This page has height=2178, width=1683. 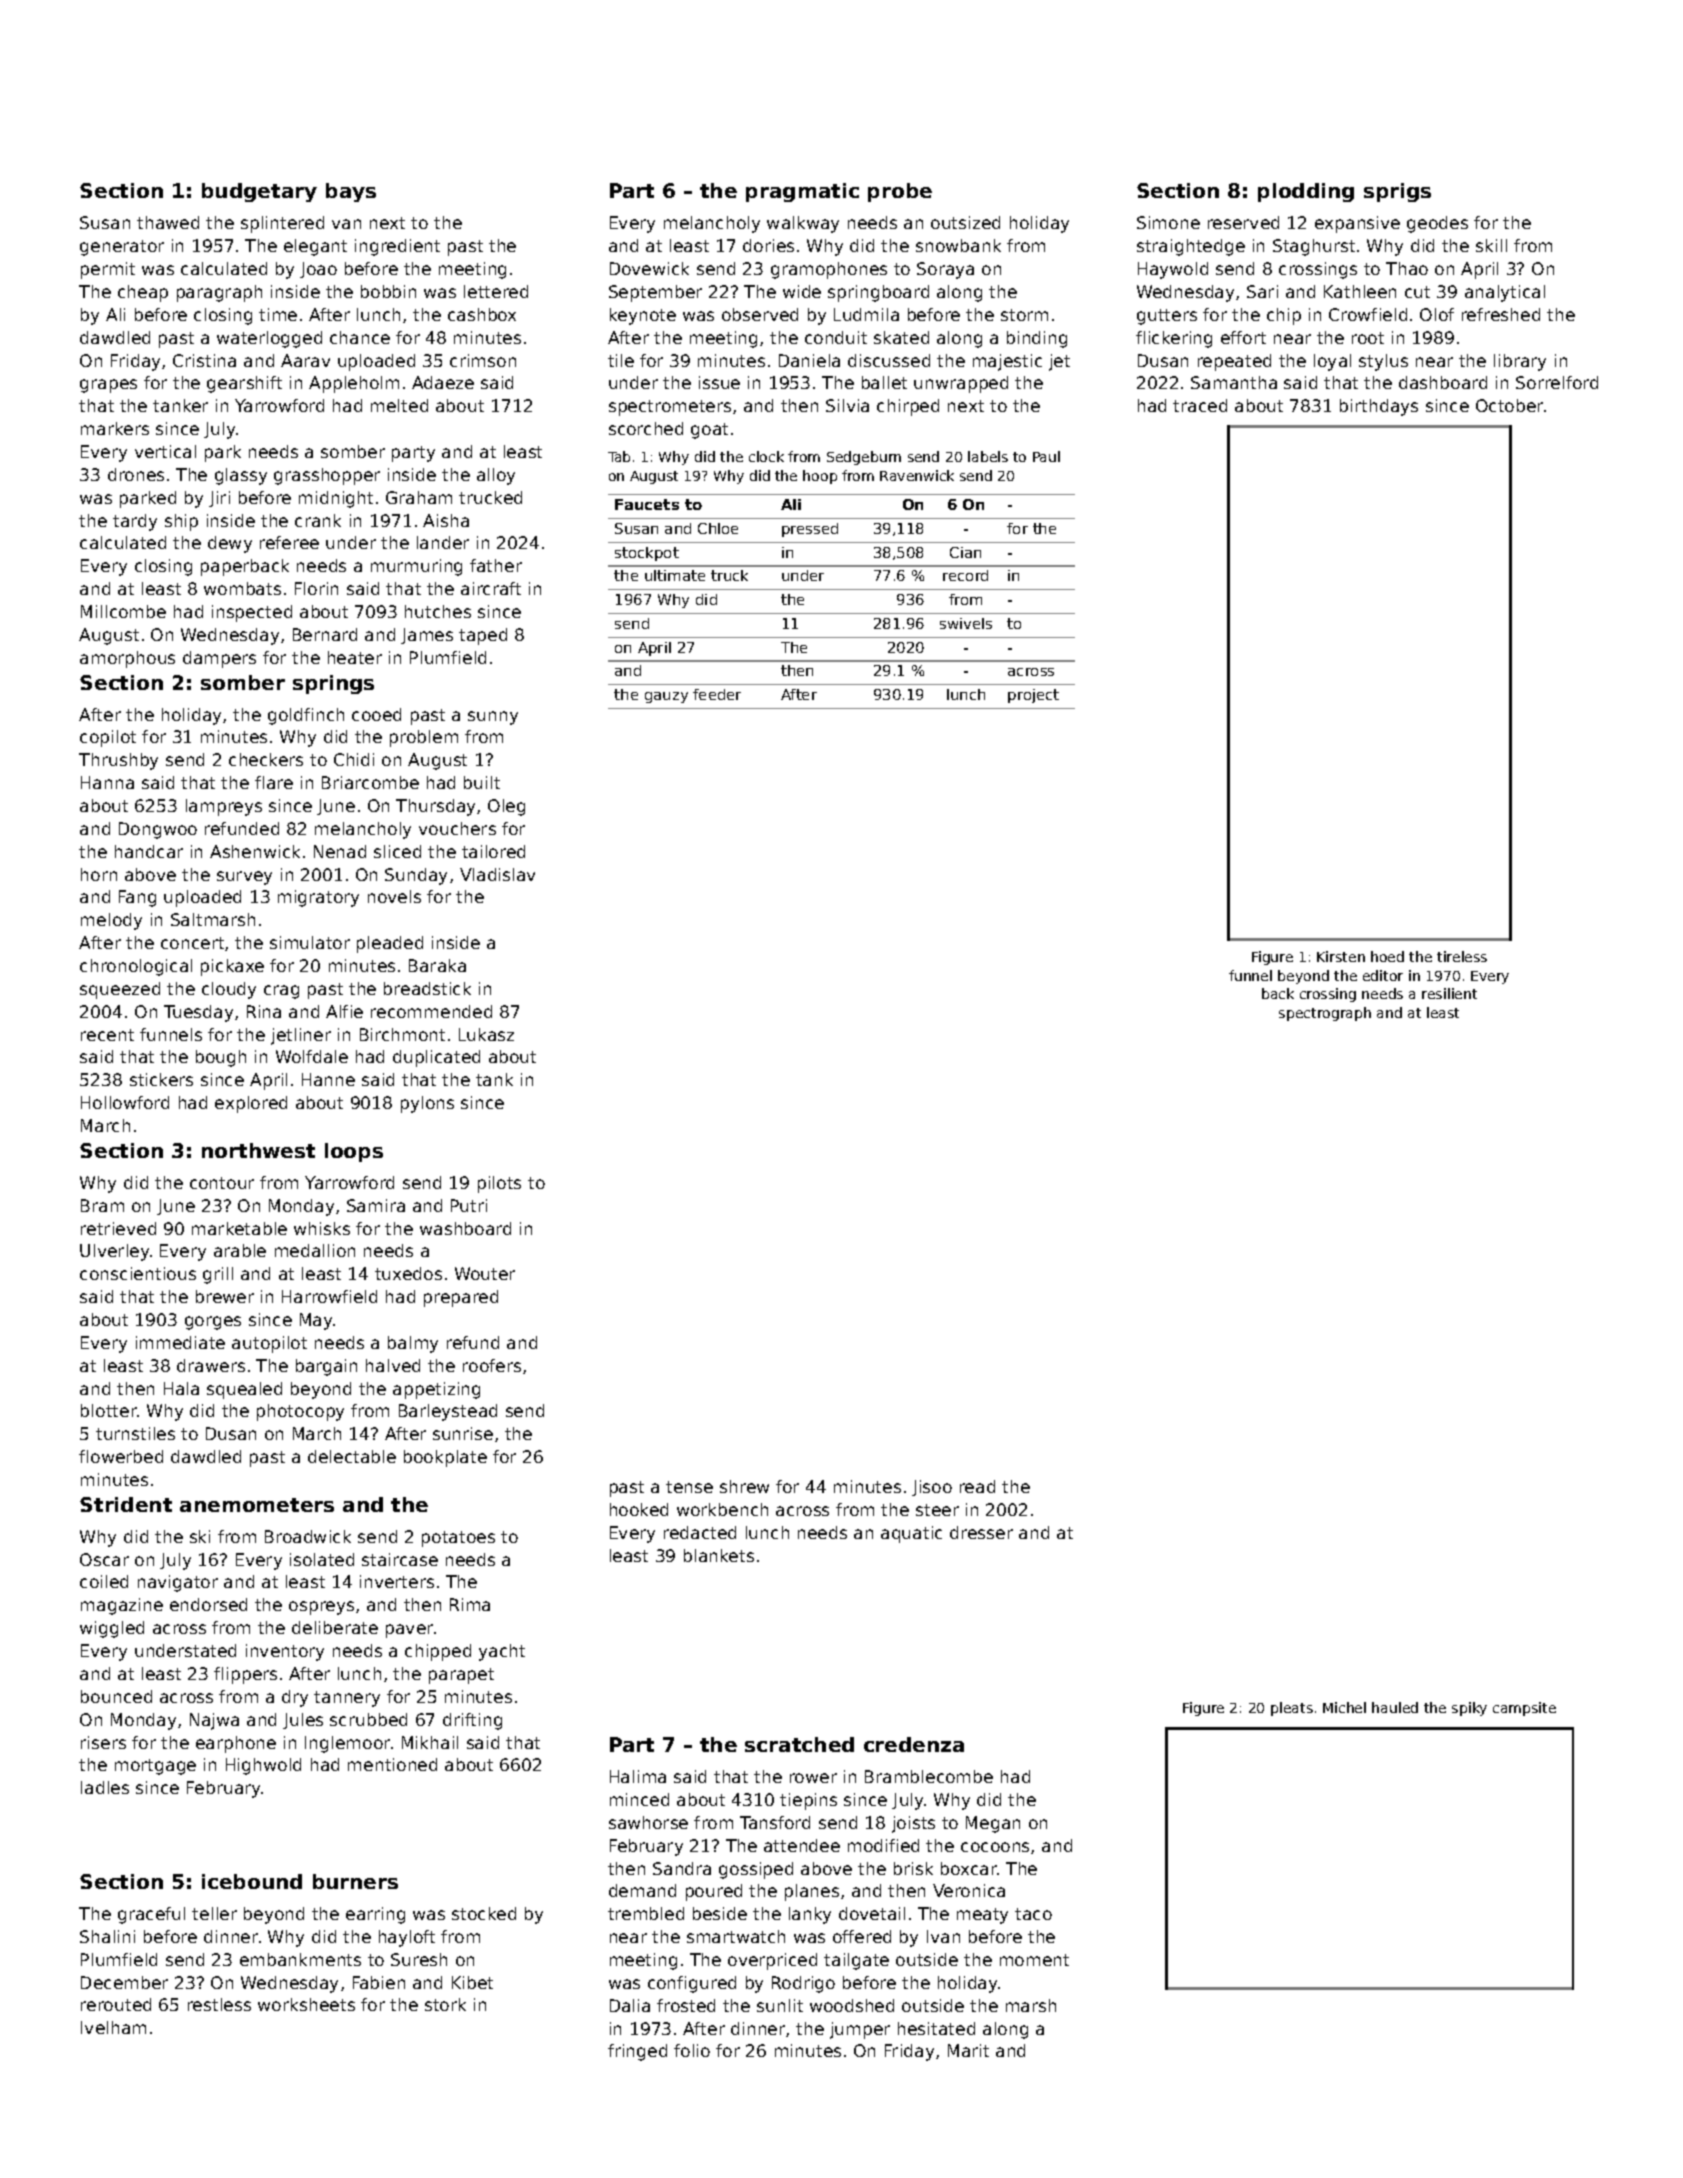 What do you see at coordinates (647, 554) in the page?
I see `stockpot` at bounding box center [647, 554].
